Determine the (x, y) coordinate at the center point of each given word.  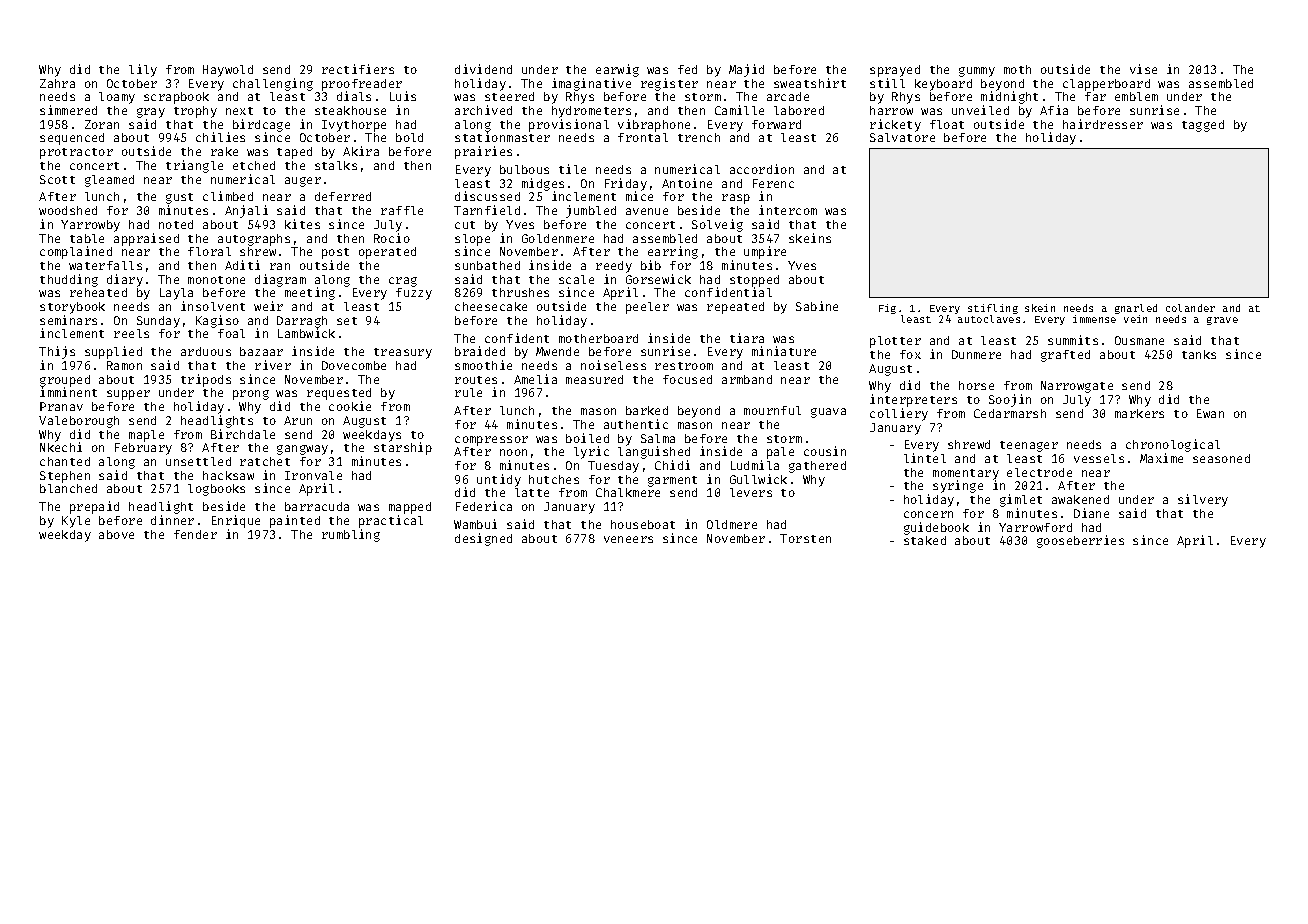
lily (143, 70)
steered (509, 96)
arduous (206, 351)
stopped (754, 281)
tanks (1199, 354)
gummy (977, 72)
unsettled (198, 461)
